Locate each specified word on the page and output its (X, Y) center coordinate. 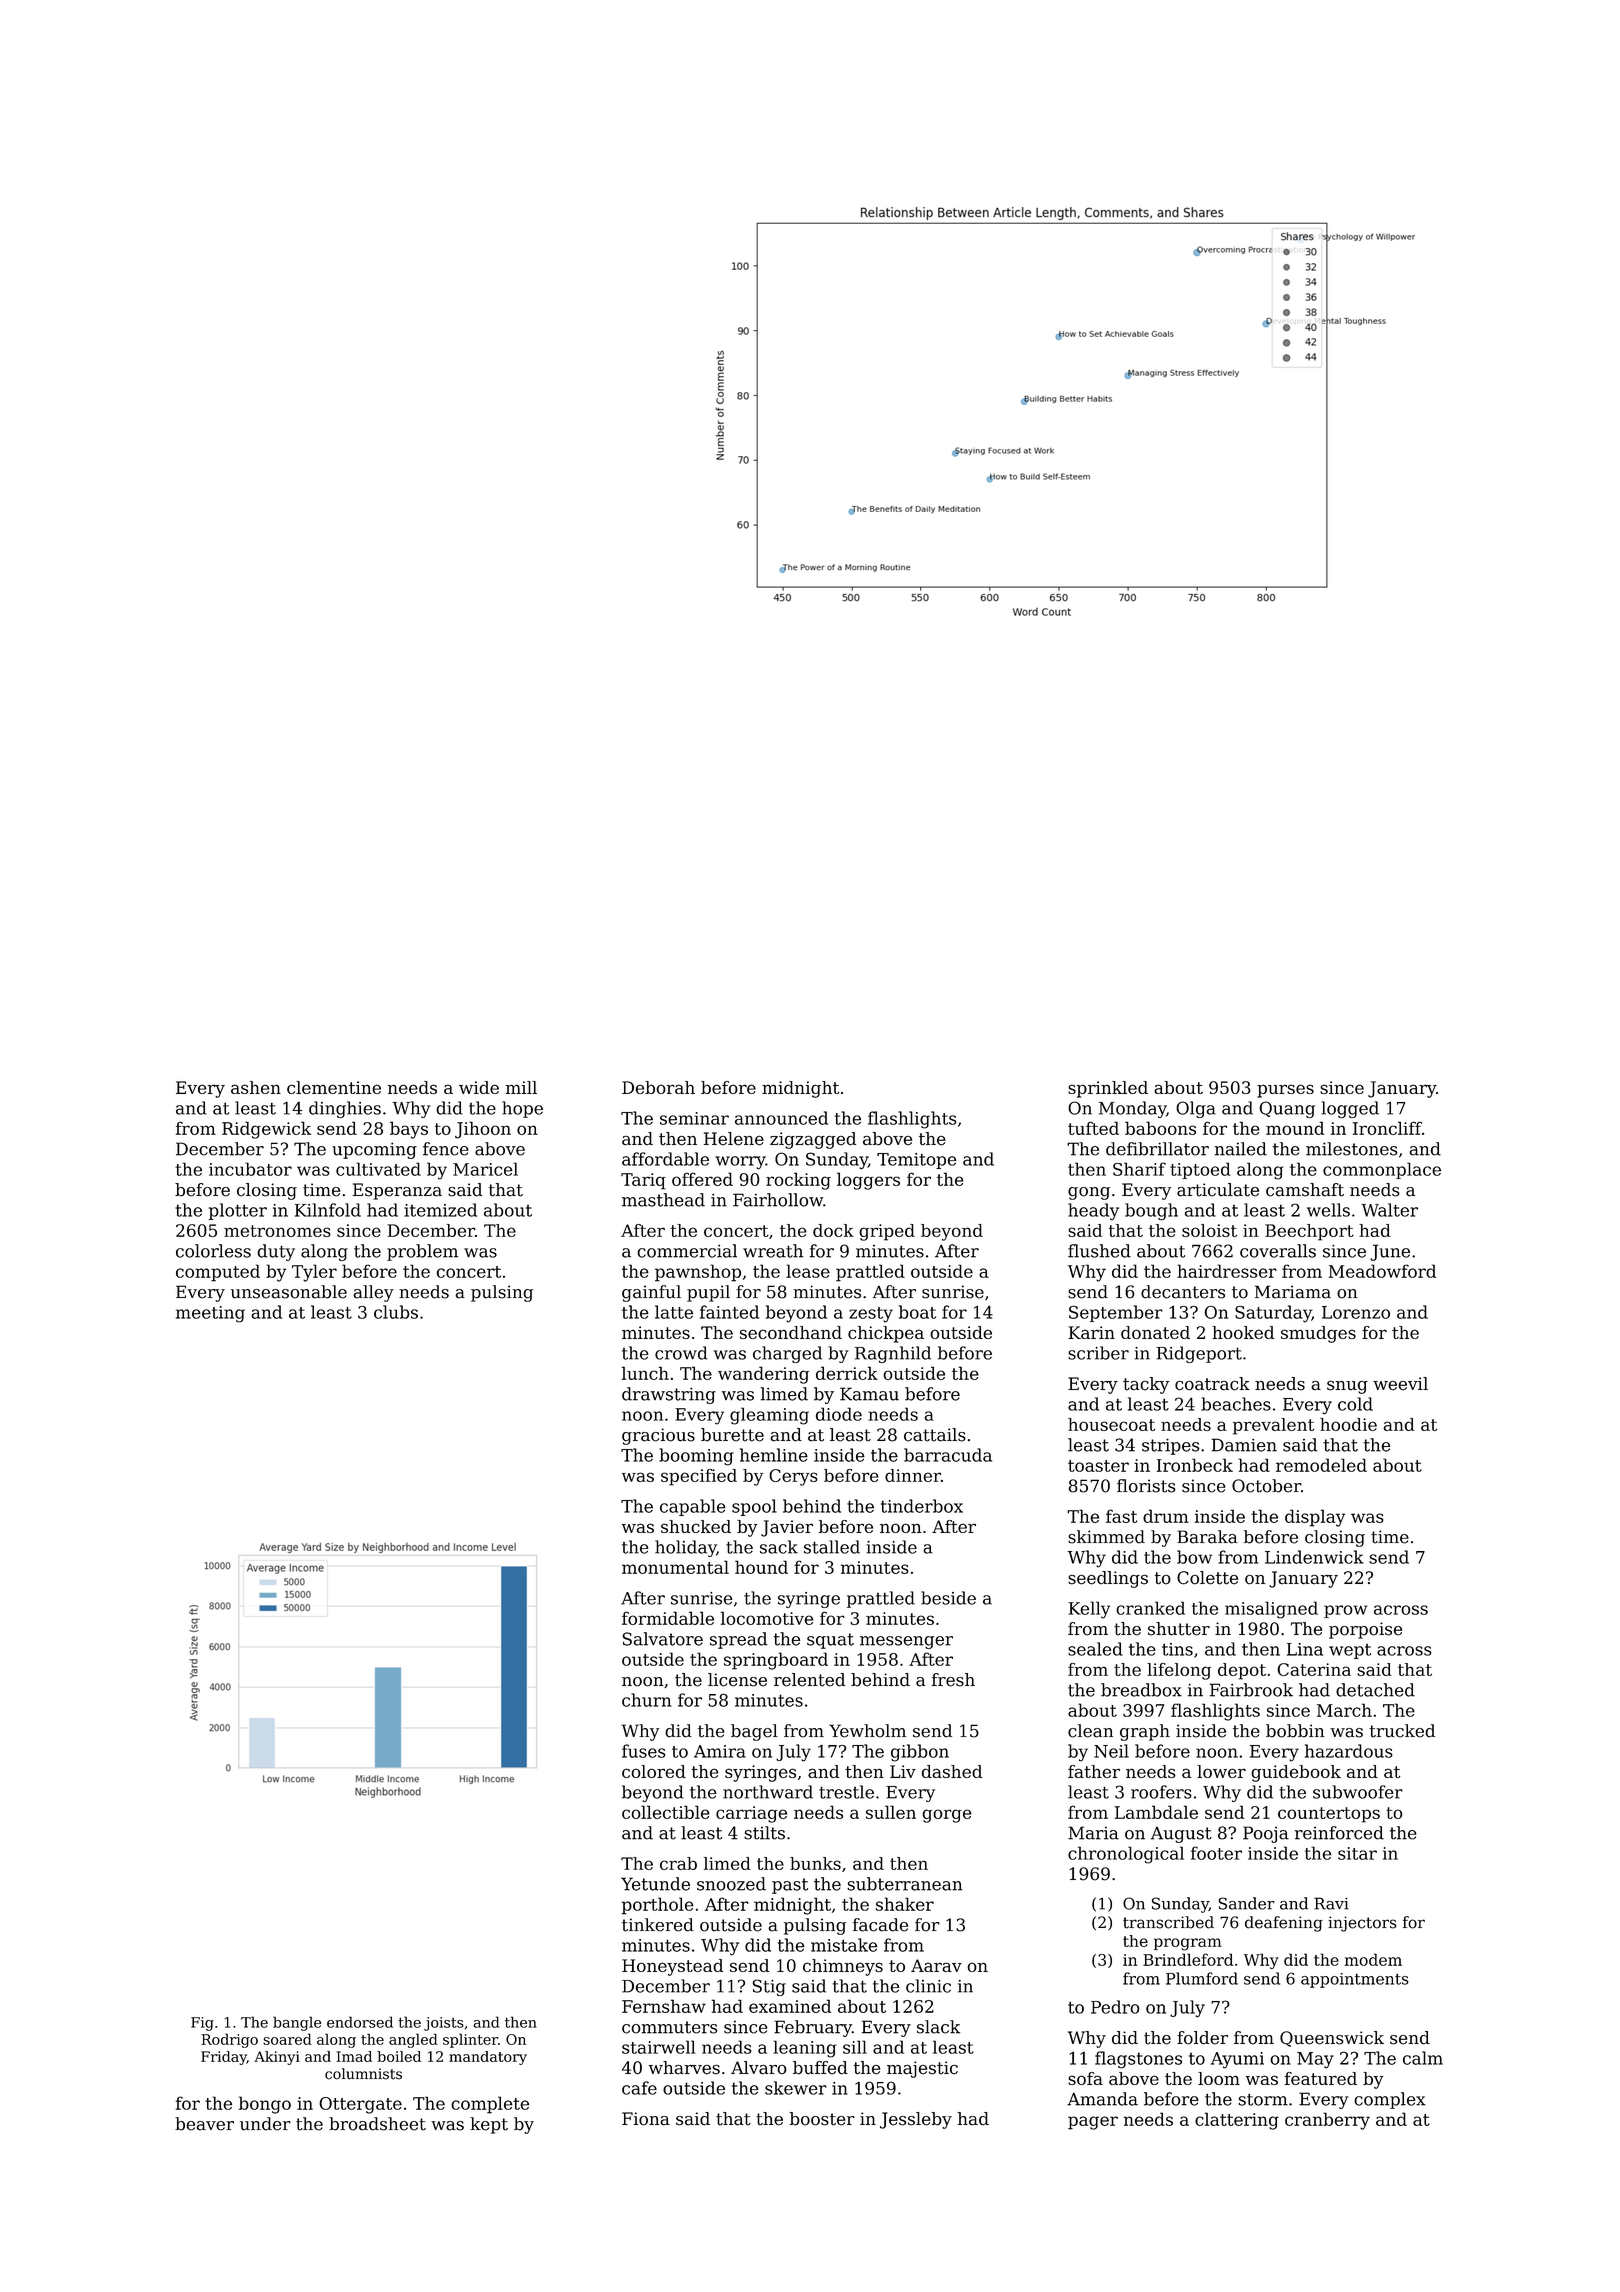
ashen (256, 1087)
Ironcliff (1387, 1128)
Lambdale (1156, 1812)
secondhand (791, 1332)
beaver (204, 2124)
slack (938, 2027)
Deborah (658, 1087)
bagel (754, 1732)
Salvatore (663, 1639)
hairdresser (1227, 1271)
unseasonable (289, 1292)
